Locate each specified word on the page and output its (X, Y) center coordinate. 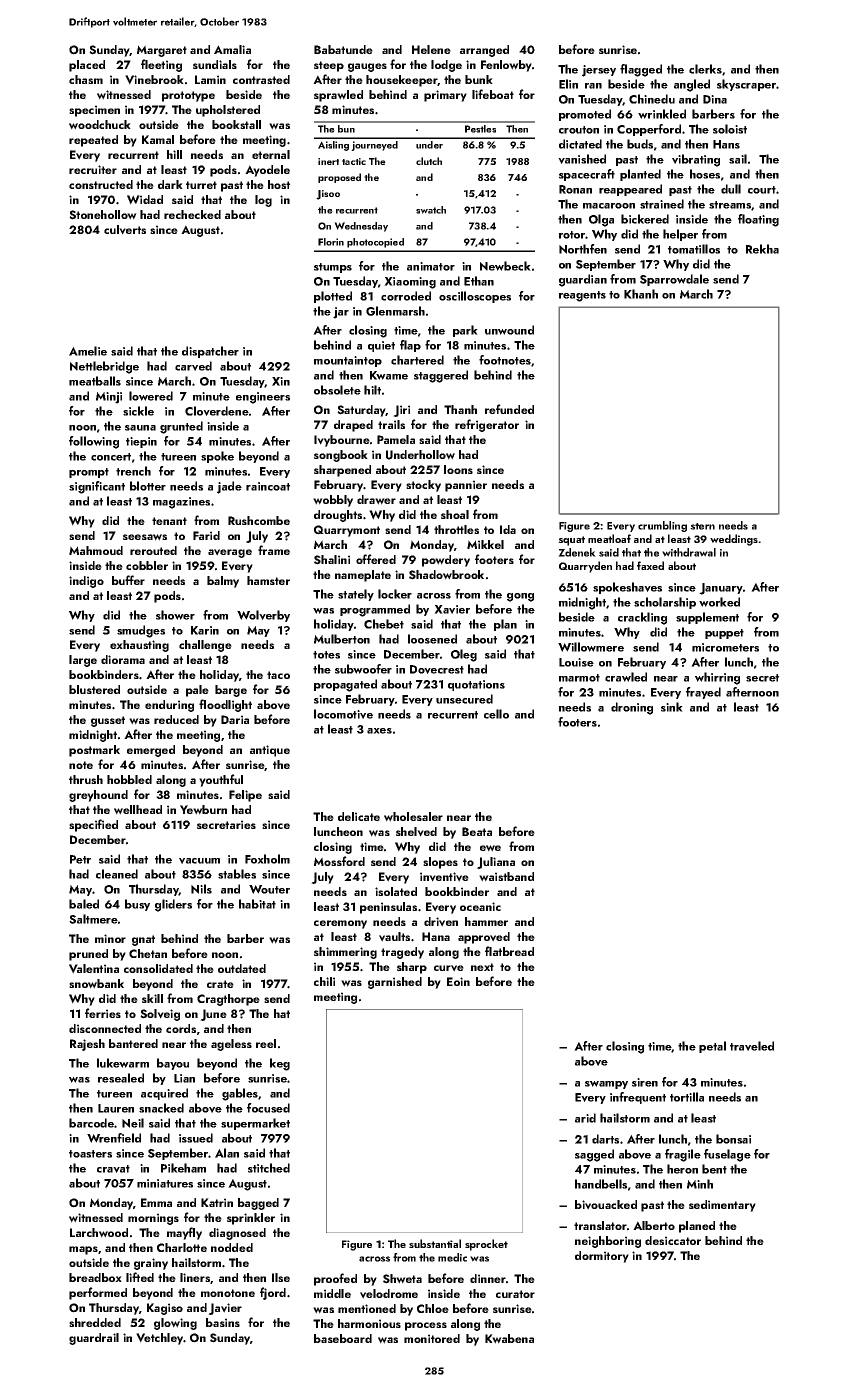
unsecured (464, 699)
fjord (273, 1293)
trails (391, 424)
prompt (89, 473)
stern (702, 526)
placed (87, 66)
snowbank (96, 984)
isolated (396, 891)
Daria (235, 719)
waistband (506, 877)
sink (672, 707)
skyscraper (747, 85)
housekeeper (402, 81)
